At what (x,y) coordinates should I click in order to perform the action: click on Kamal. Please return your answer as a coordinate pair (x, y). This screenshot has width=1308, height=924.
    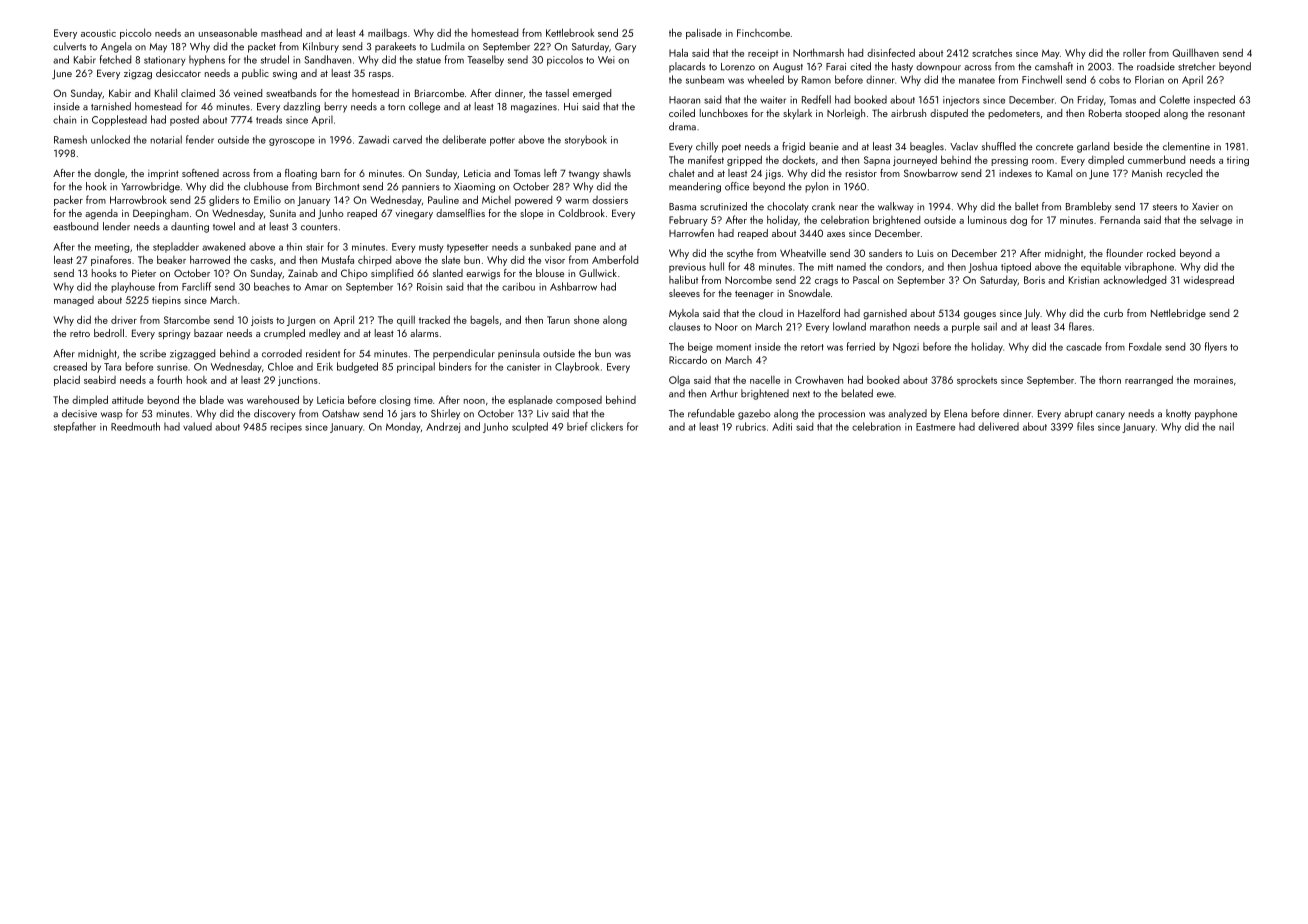
    Looking at the image, I should click on (1059, 173).
